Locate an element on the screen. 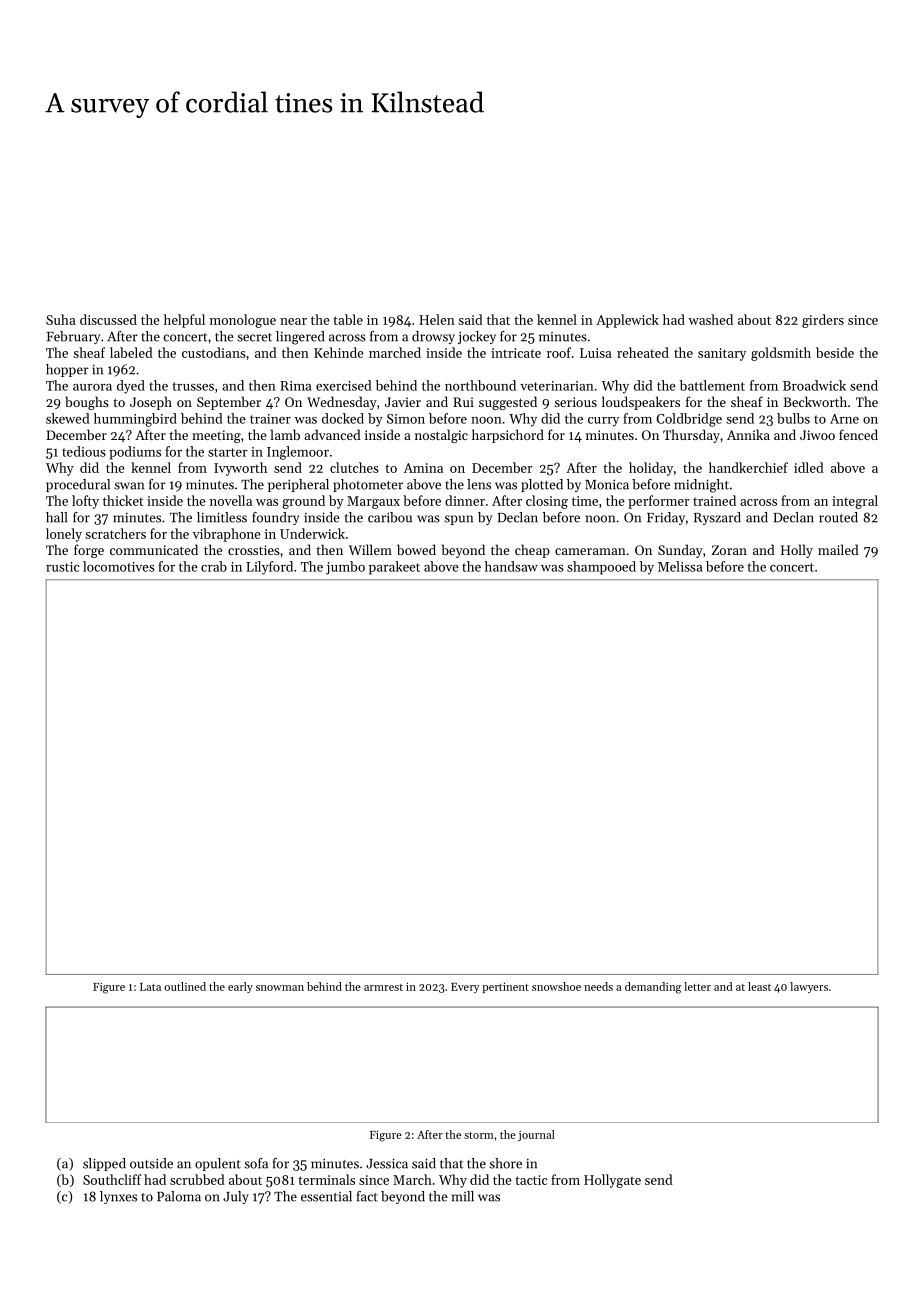 This screenshot has width=924, height=1308. snowman is located at coordinates (280, 988).
